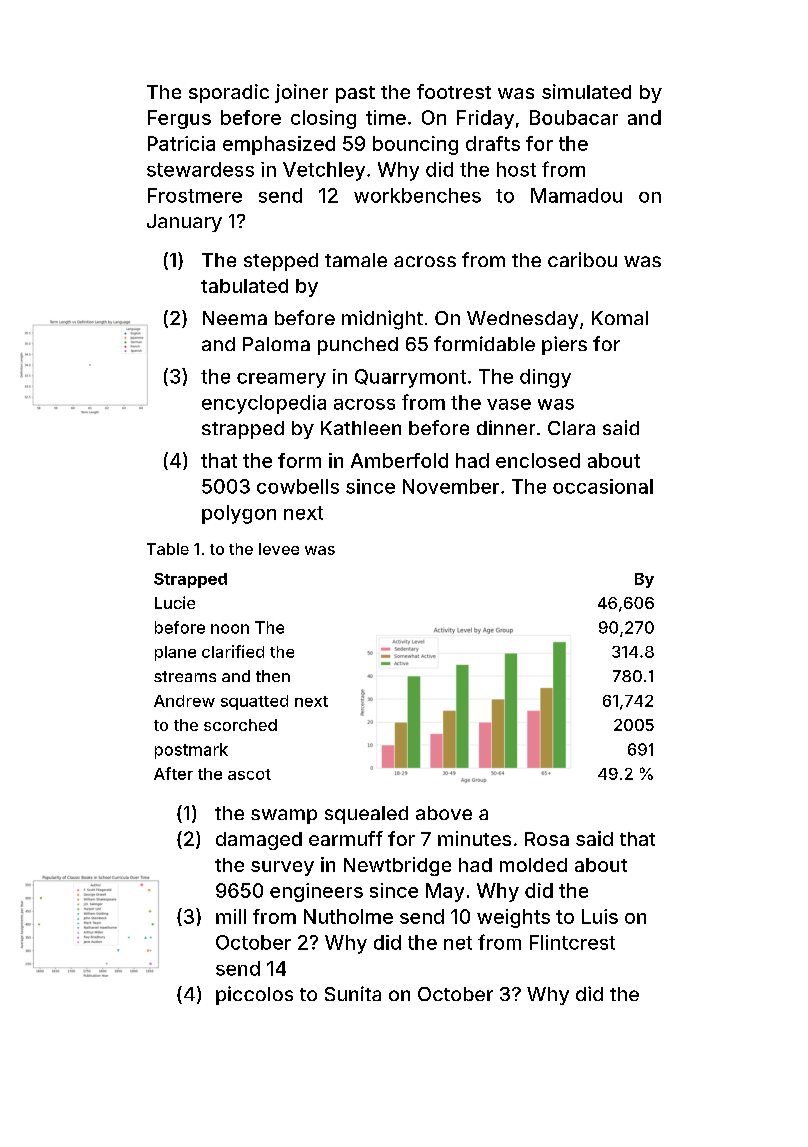  I want to click on After, so click(173, 773).
